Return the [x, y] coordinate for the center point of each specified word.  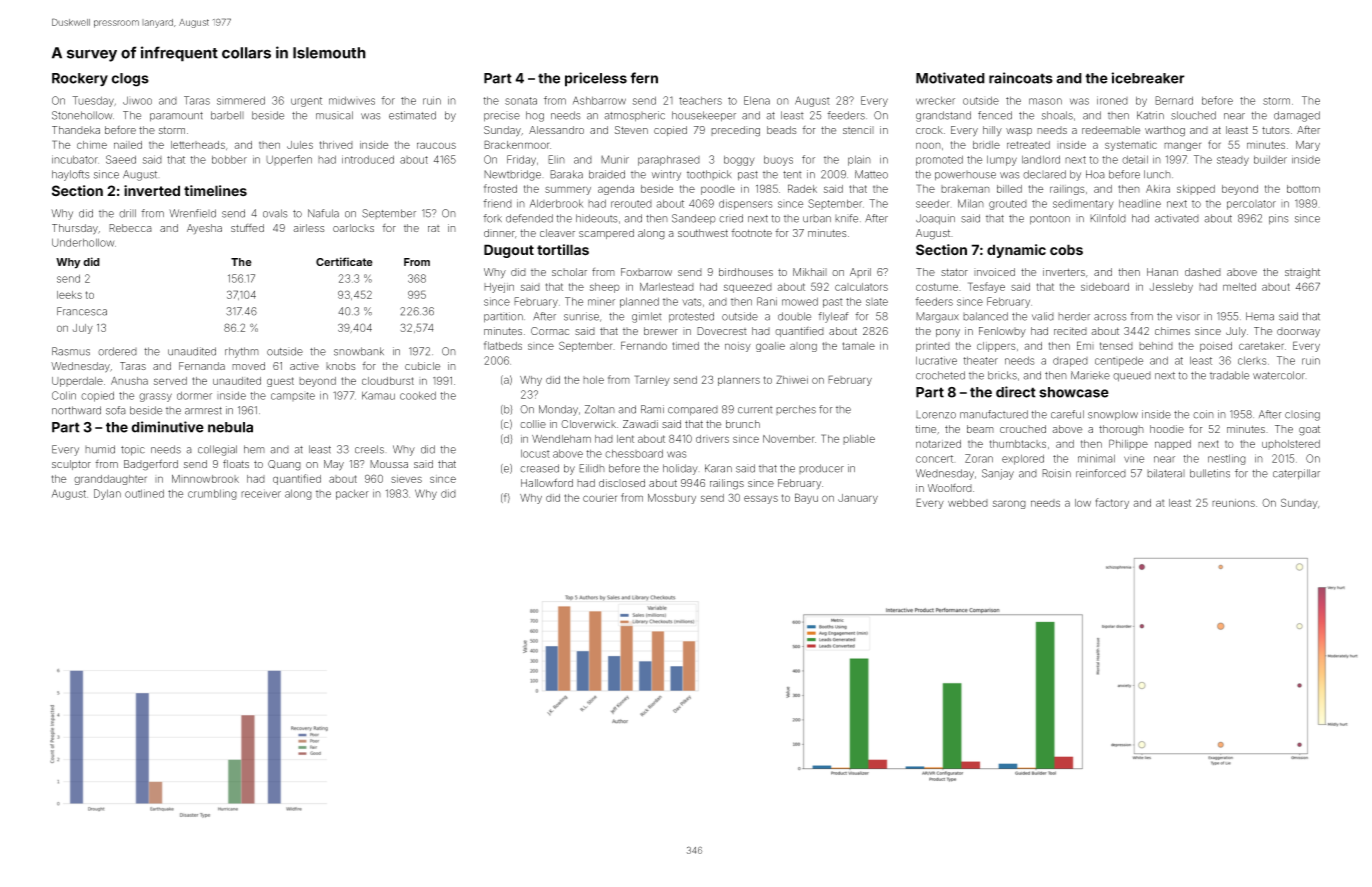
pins [1279, 219]
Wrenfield [192, 213]
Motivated [950, 78]
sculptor [71, 465]
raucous [436, 145]
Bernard [1174, 100]
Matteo [871, 174]
